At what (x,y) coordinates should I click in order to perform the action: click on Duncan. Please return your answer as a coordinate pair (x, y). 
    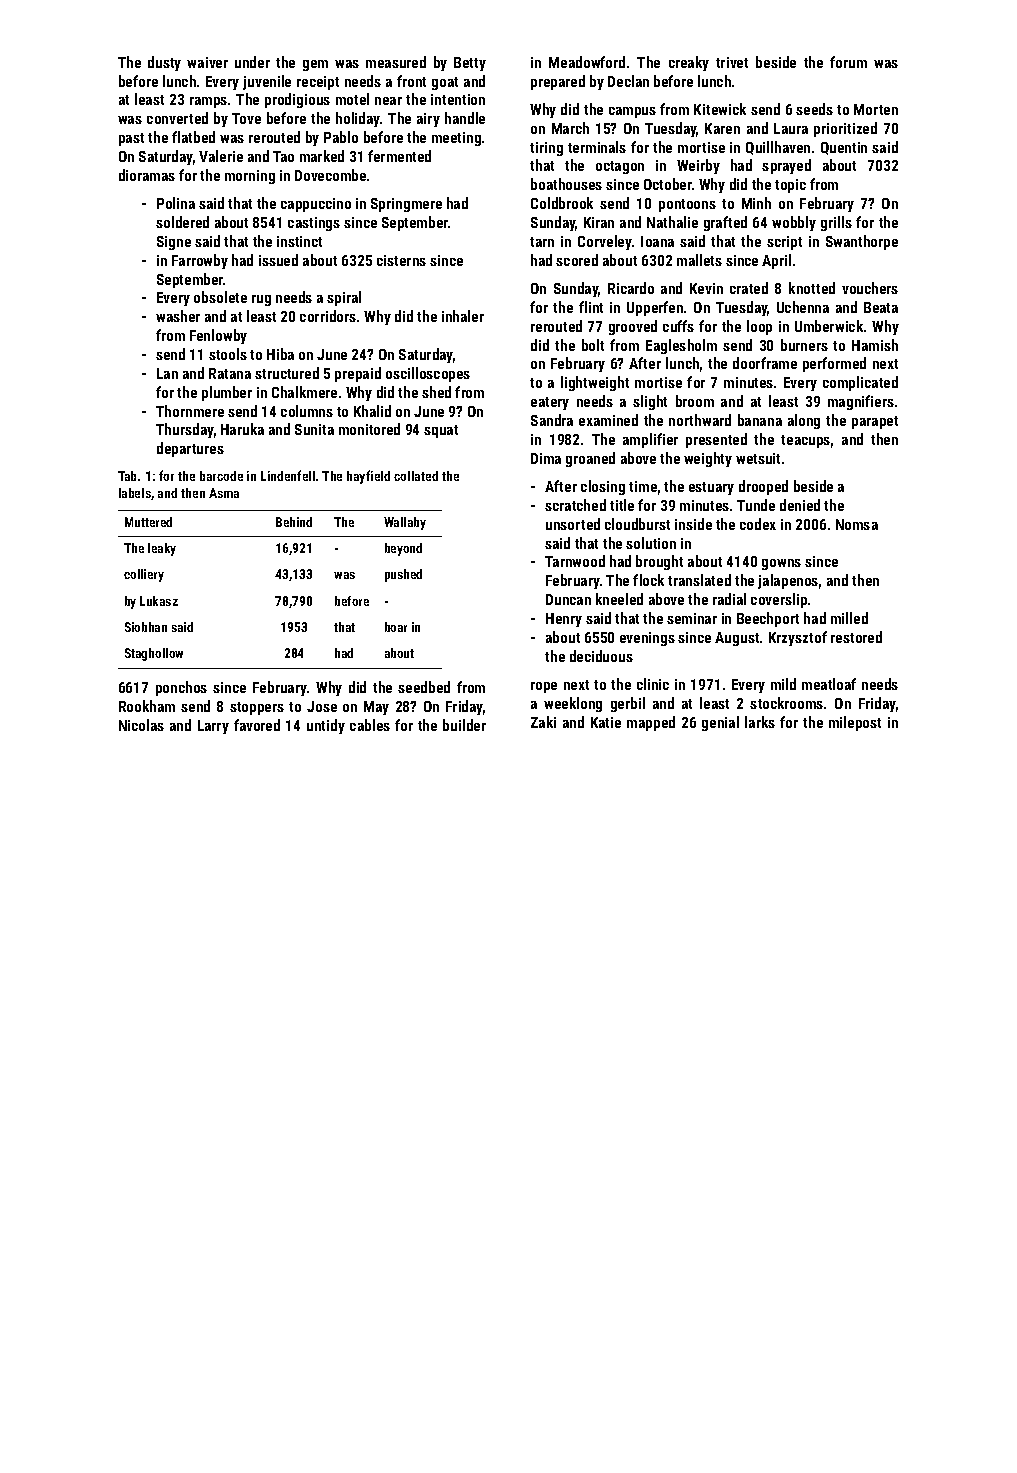
    Looking at the image, I should click on (568, 599).
